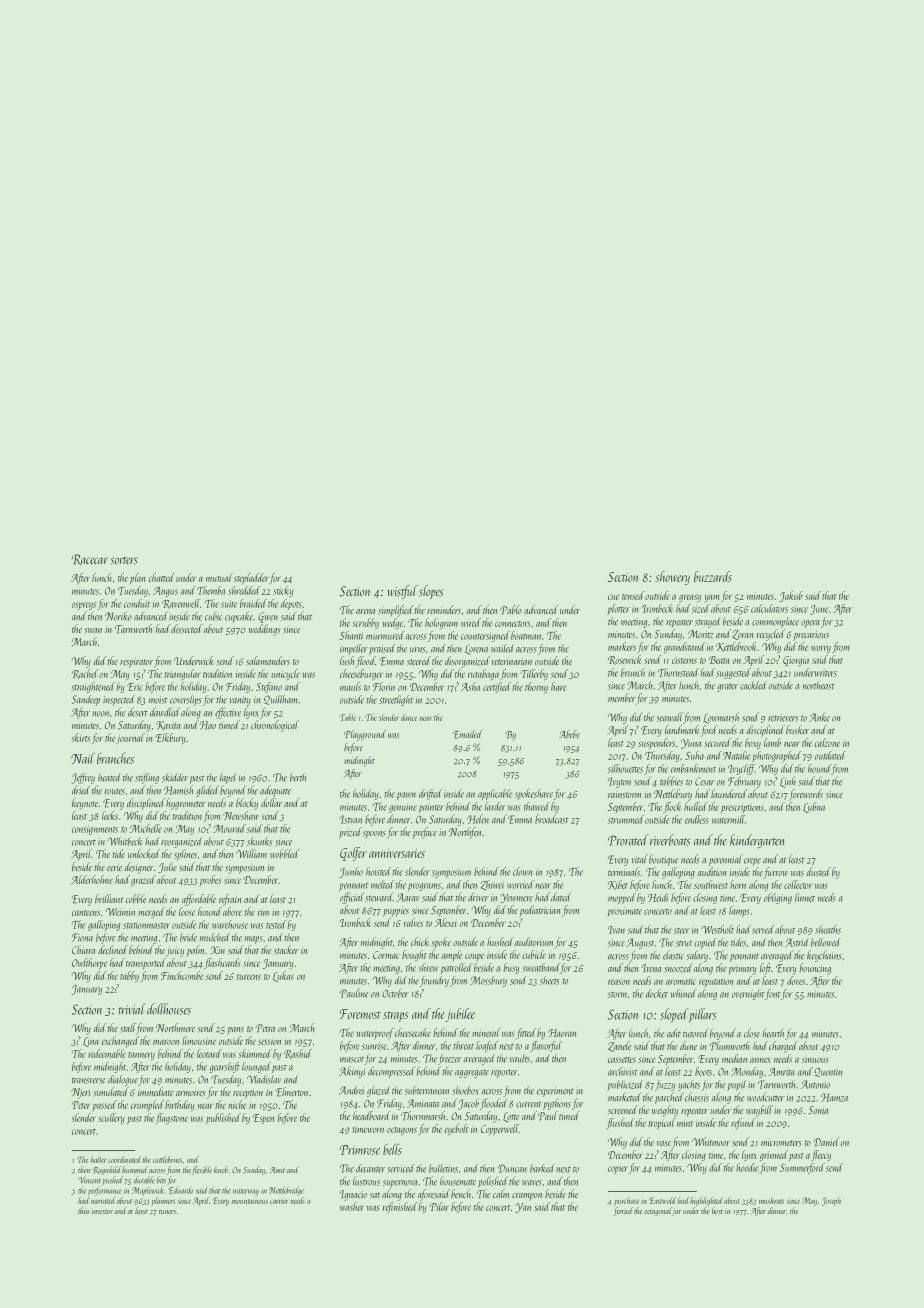 The width and height of the screenshot is (924, 1308). I want to click on stepladder, so click(251, 578).
